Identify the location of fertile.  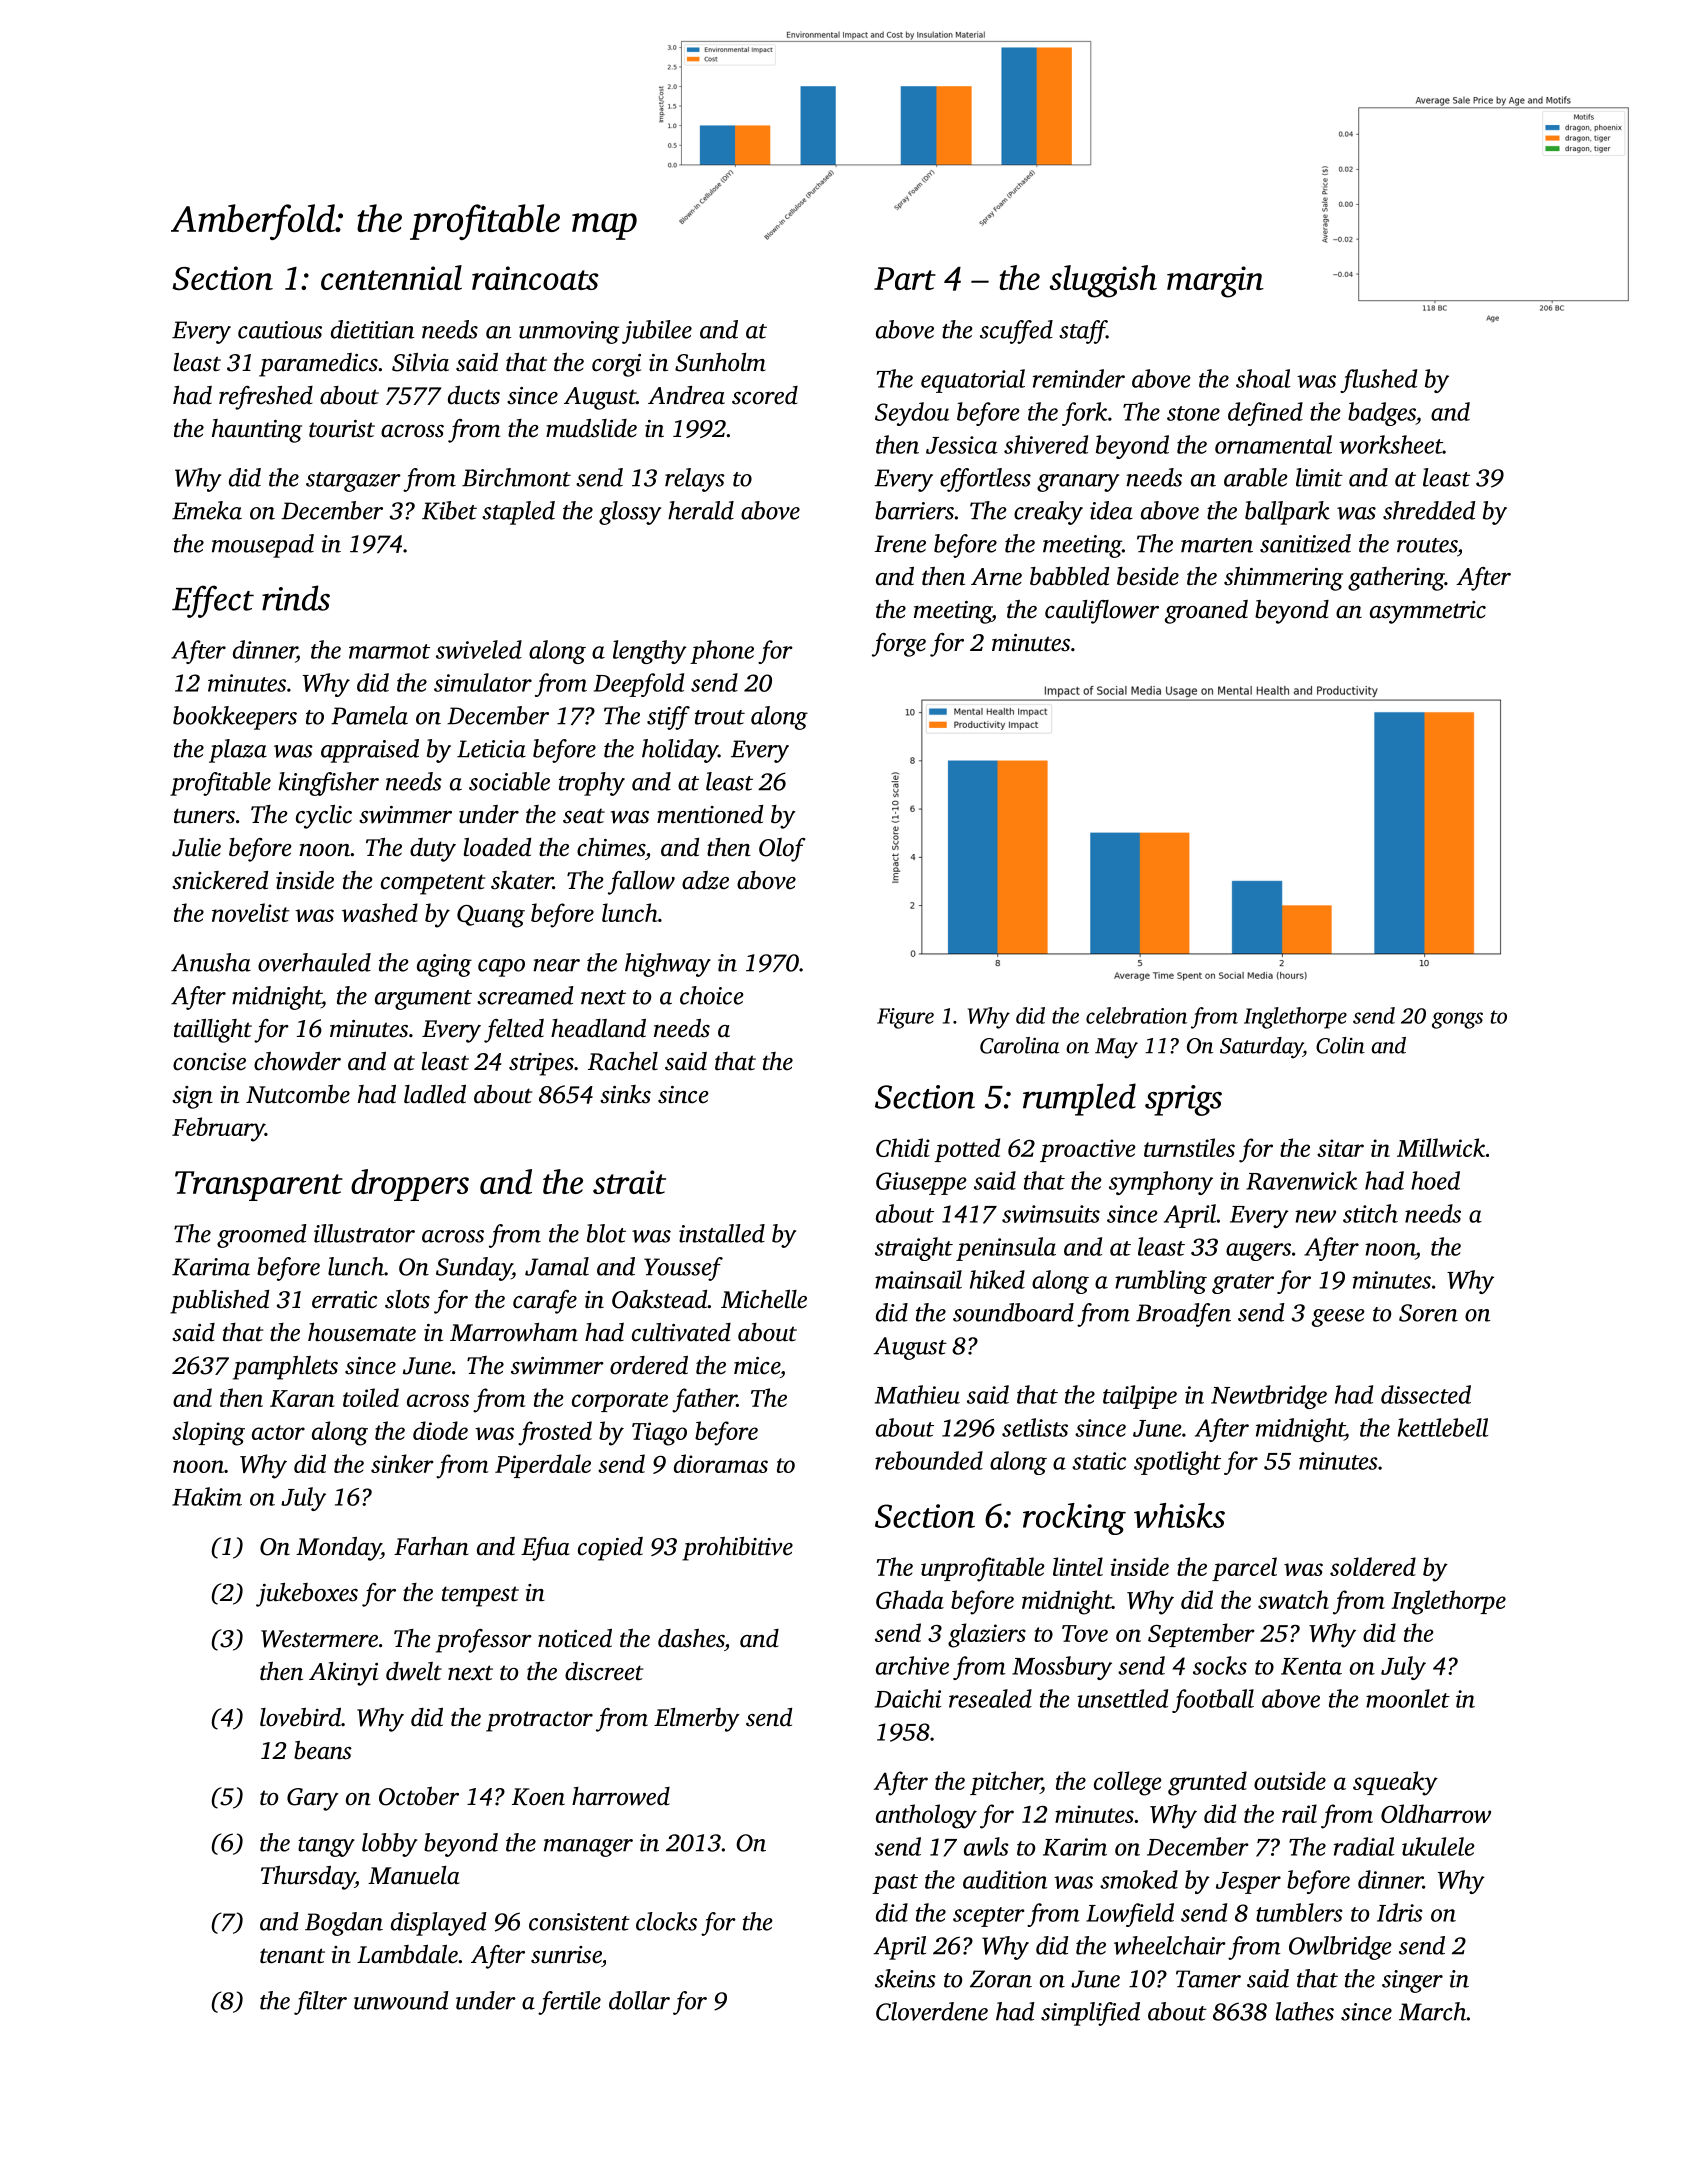
(569, 2003).
